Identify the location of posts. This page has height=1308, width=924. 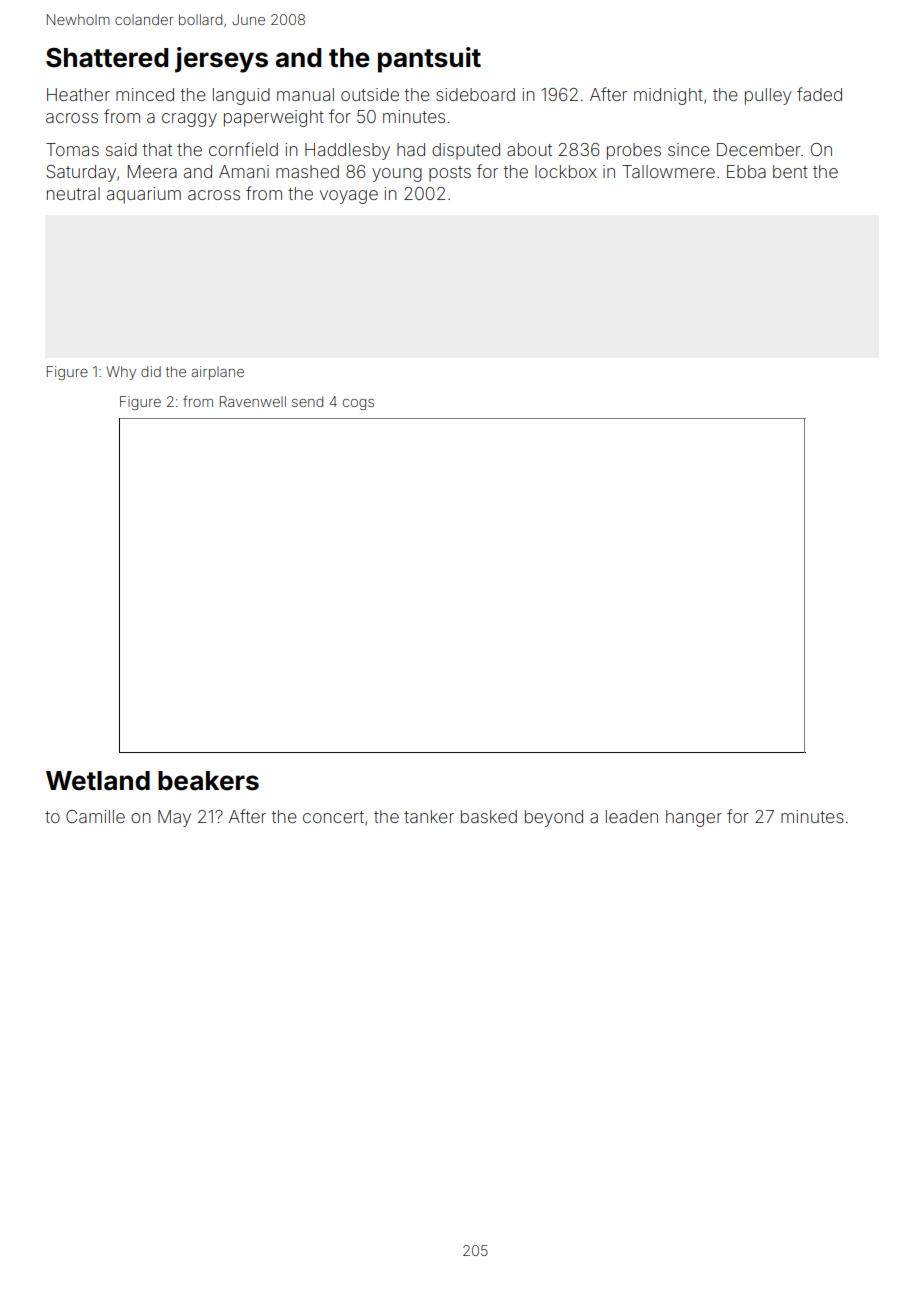
(450, 174).
